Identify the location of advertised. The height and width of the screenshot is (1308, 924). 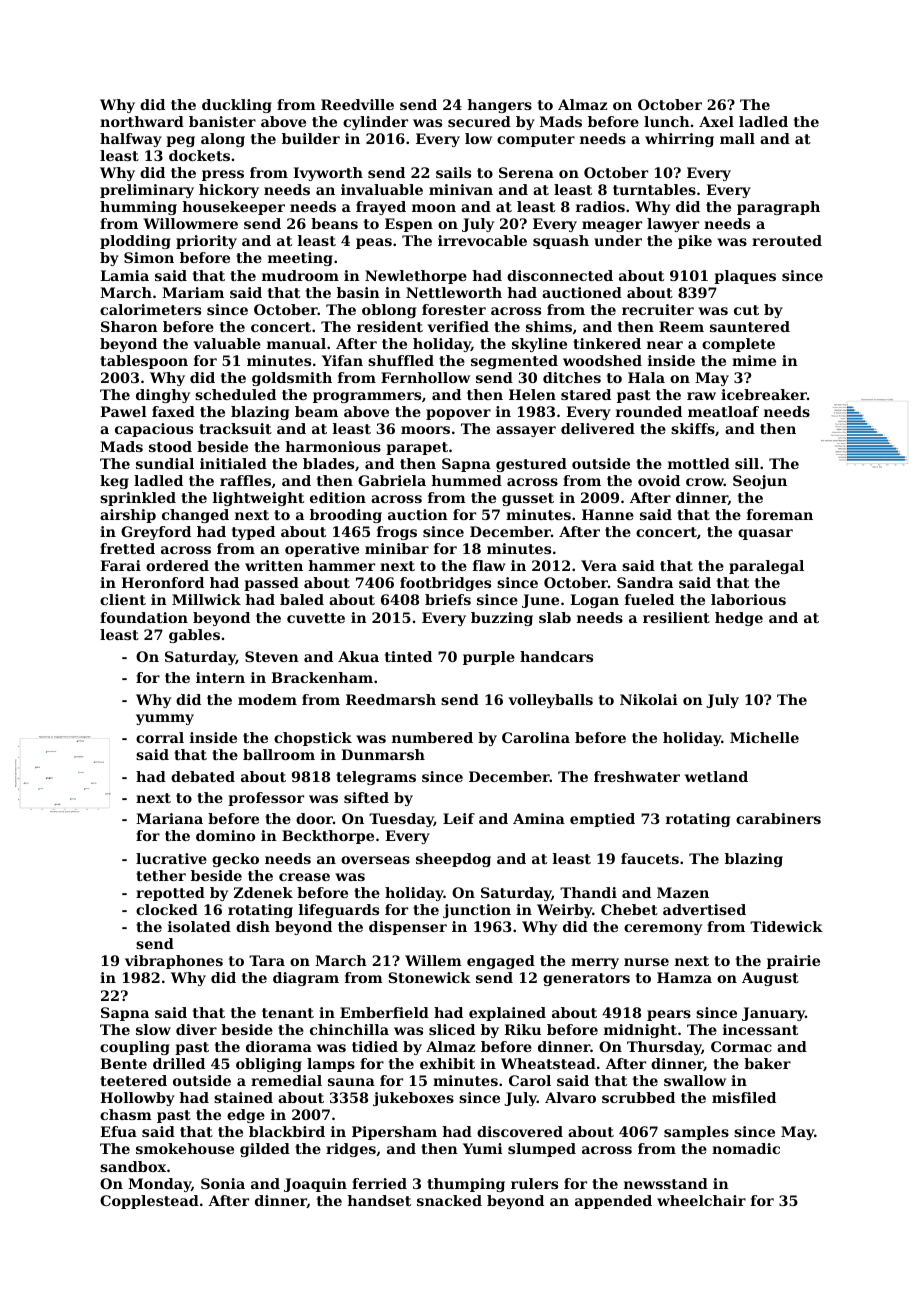
(704, 909).
